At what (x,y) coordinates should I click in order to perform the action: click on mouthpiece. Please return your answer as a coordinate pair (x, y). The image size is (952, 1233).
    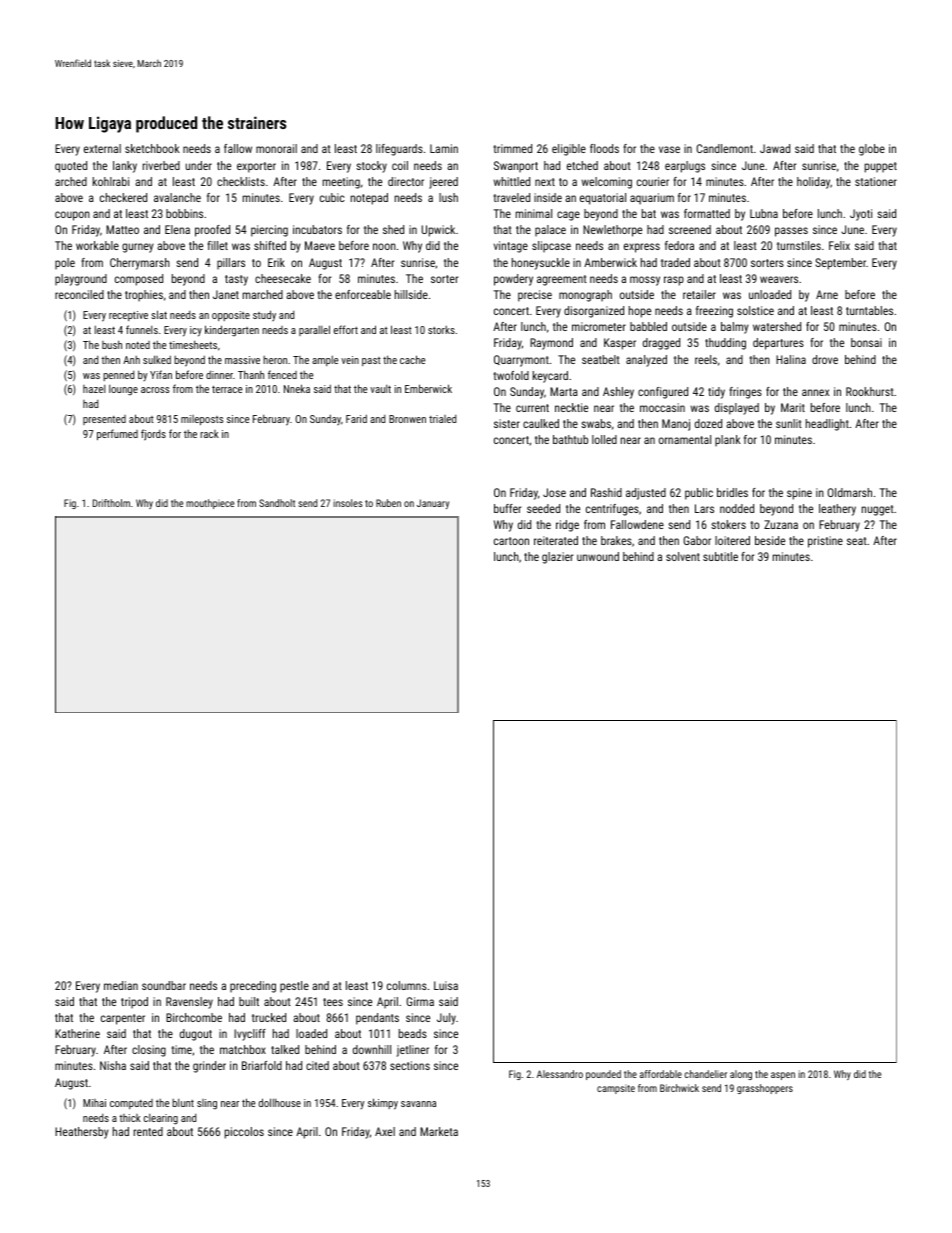
    Looking at the image, I should click on (210, 504).
